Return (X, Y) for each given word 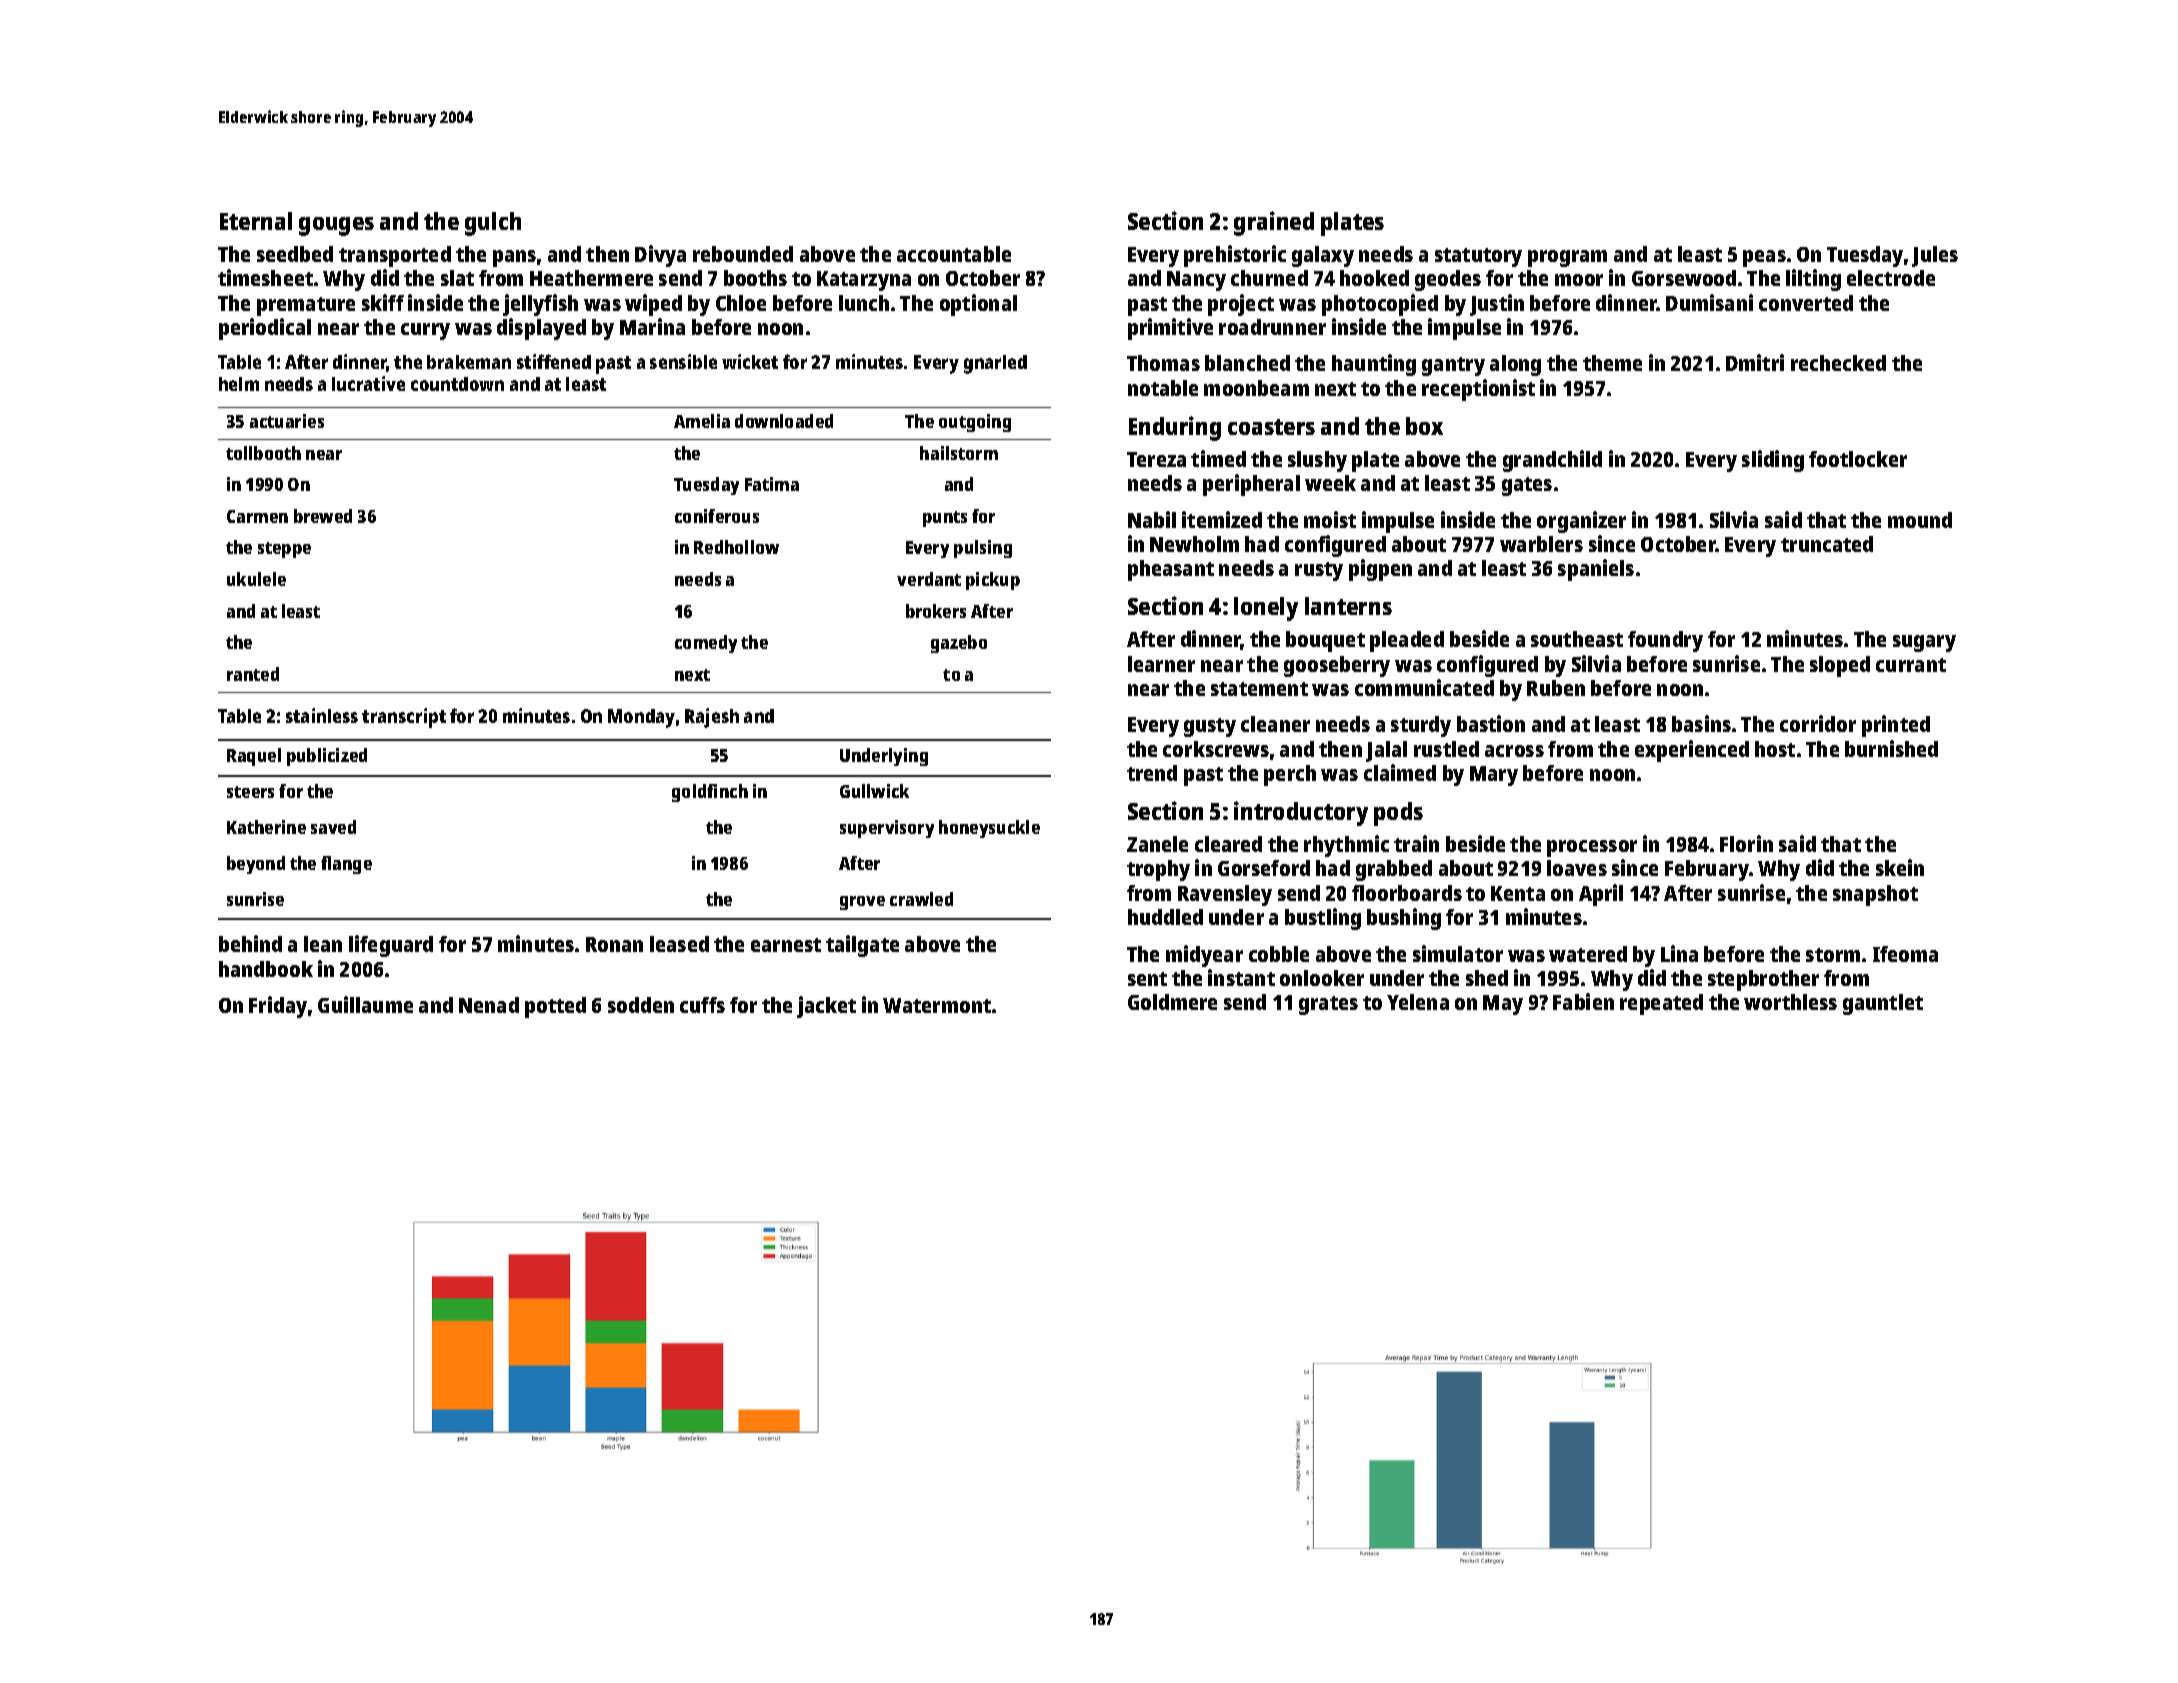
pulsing (983, 549)
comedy (706, 644)
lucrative (368, 383)
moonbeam (1256, 388)
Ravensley (1225, 895)
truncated (1827, 544)
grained (1274, 223)
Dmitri (1755, 362)
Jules (1935, 256)
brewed (323, 516)
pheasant (1171, 570)
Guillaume (365, 1004)
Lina (1679, 953)
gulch (493, 224)
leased (679, 944)
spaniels (1596, 570)
